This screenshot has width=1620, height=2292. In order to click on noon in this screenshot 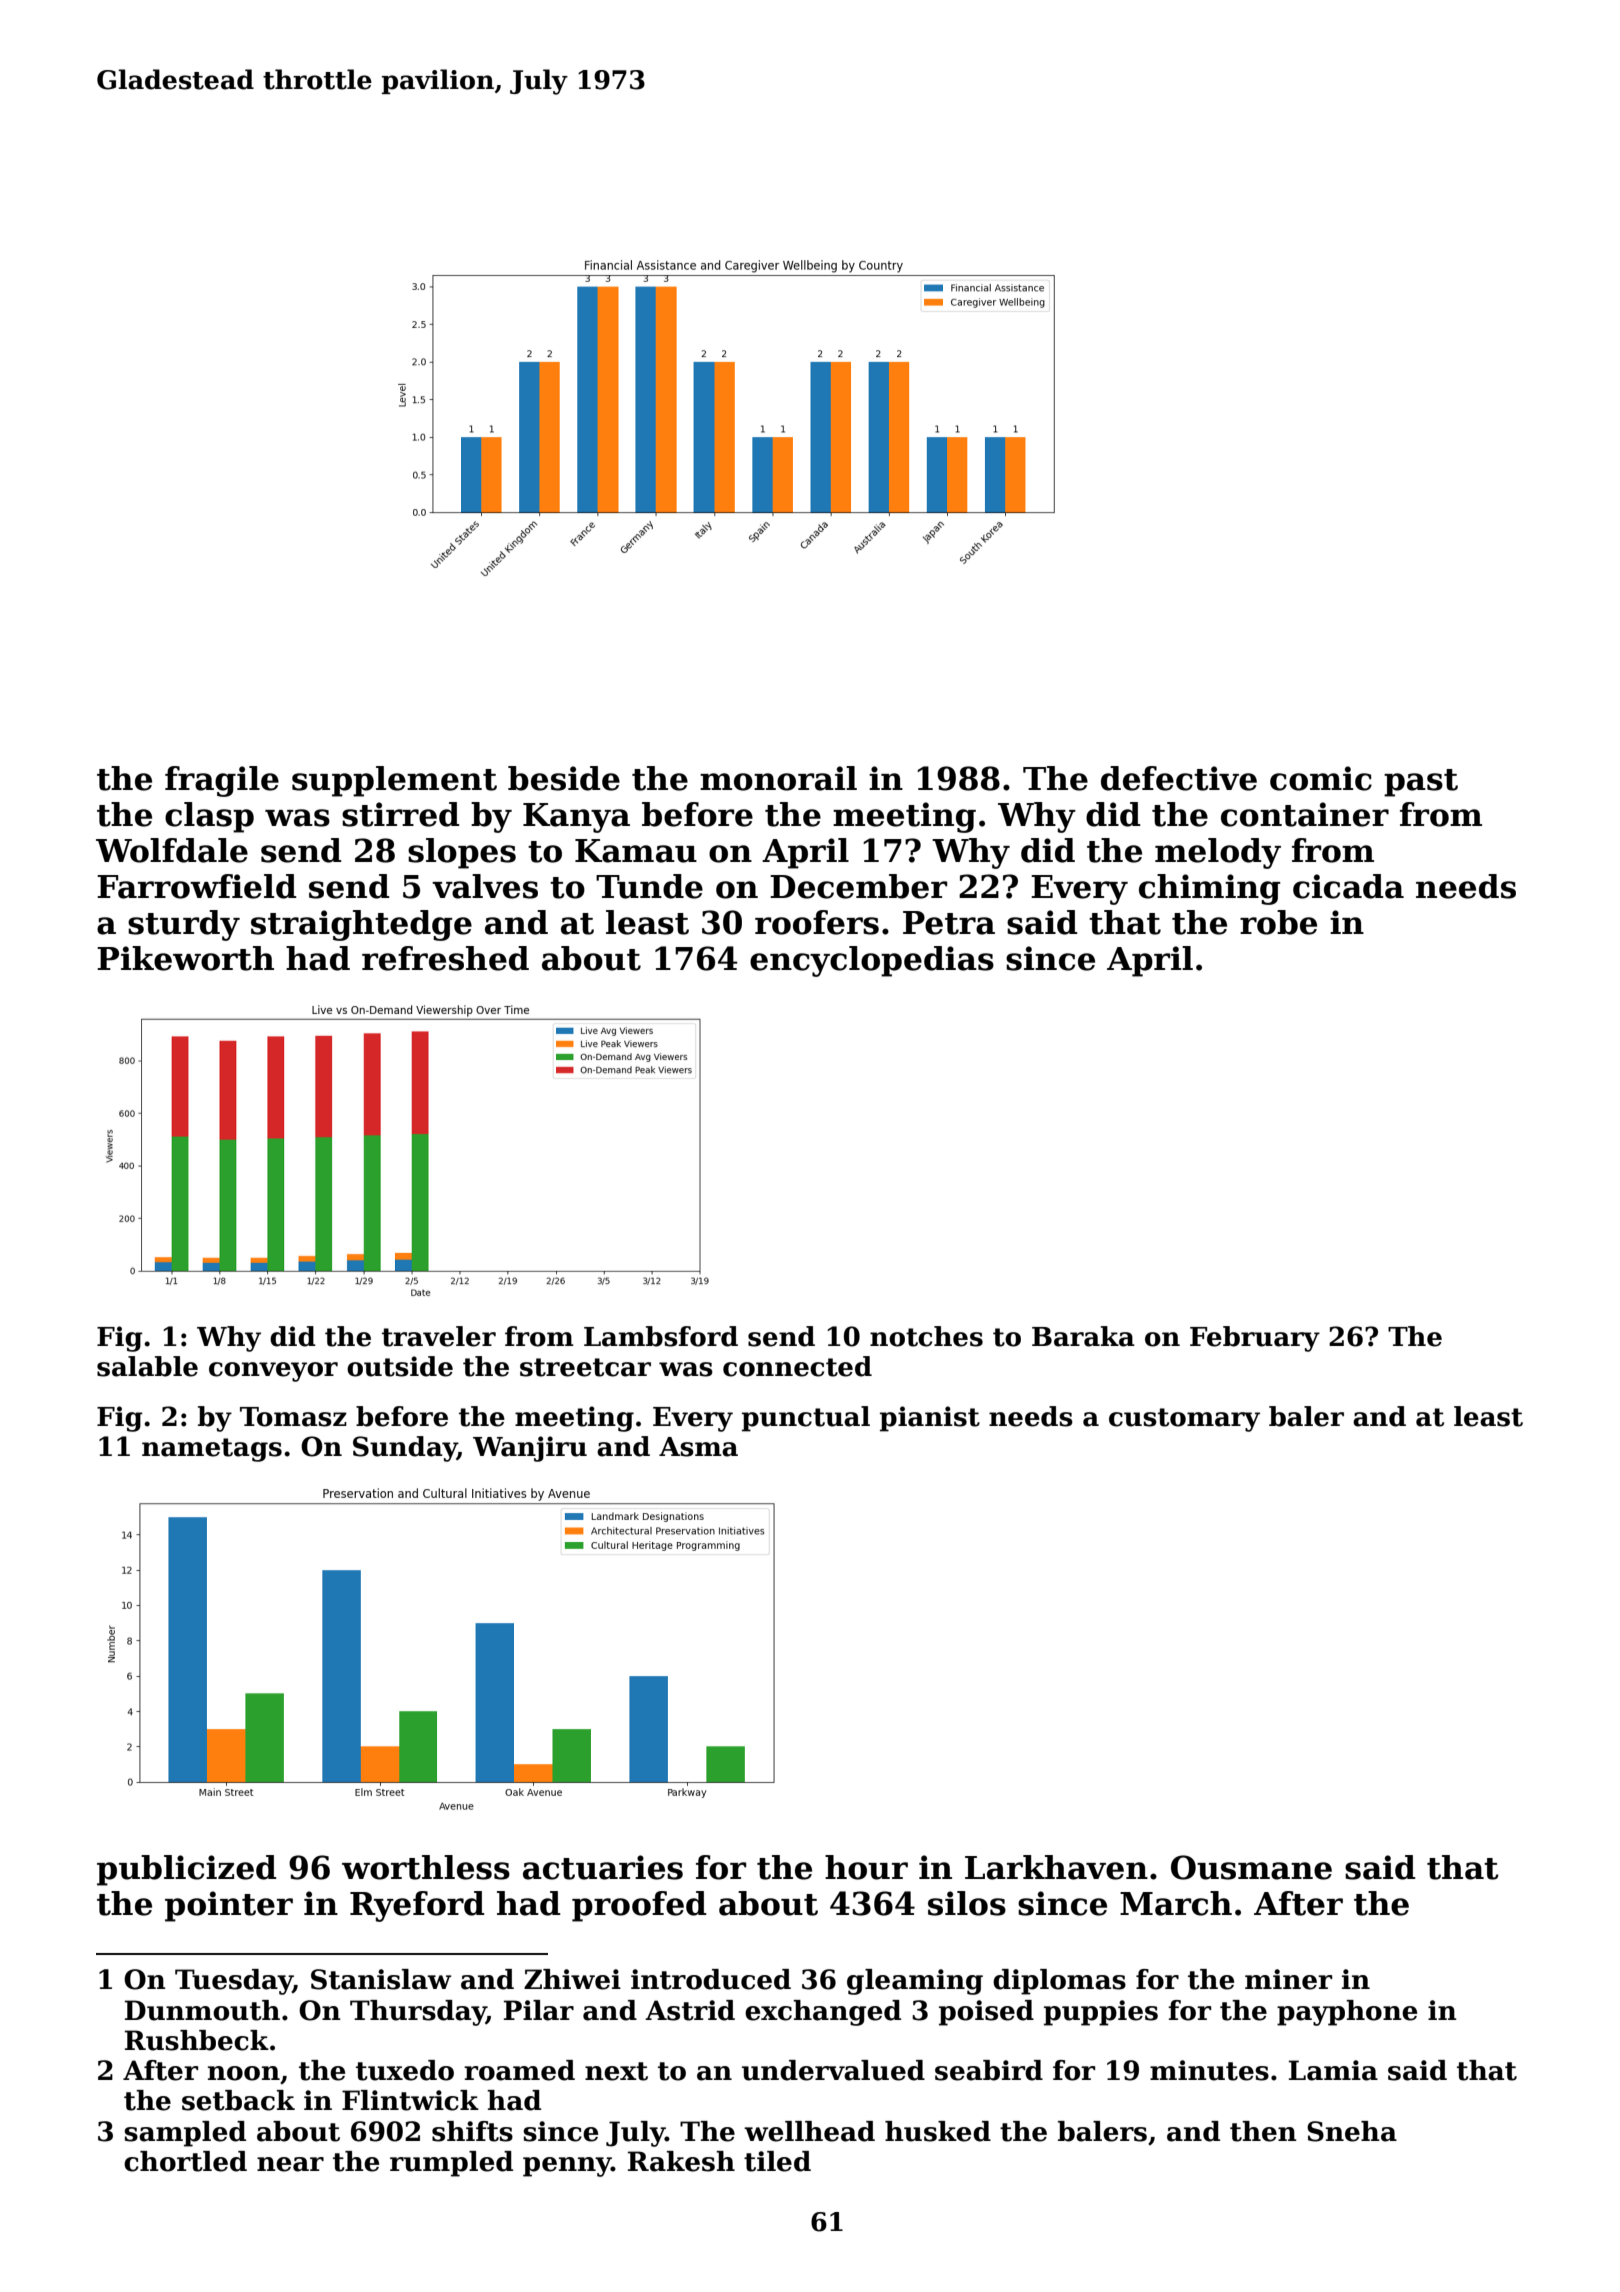, I will do `click(244, 2073)`.
